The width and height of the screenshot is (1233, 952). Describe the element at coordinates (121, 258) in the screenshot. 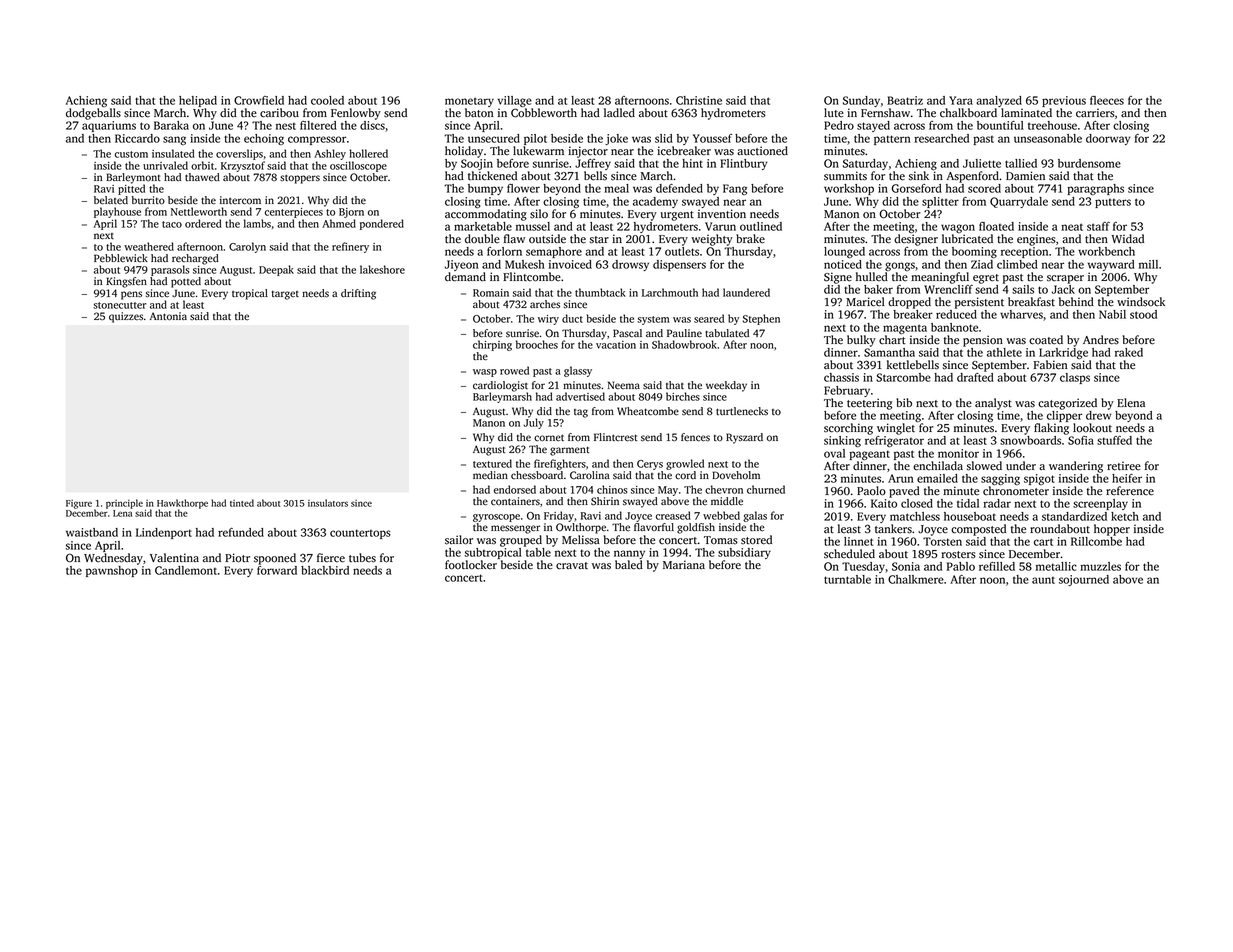

I see `Pebblewick` at that location.
